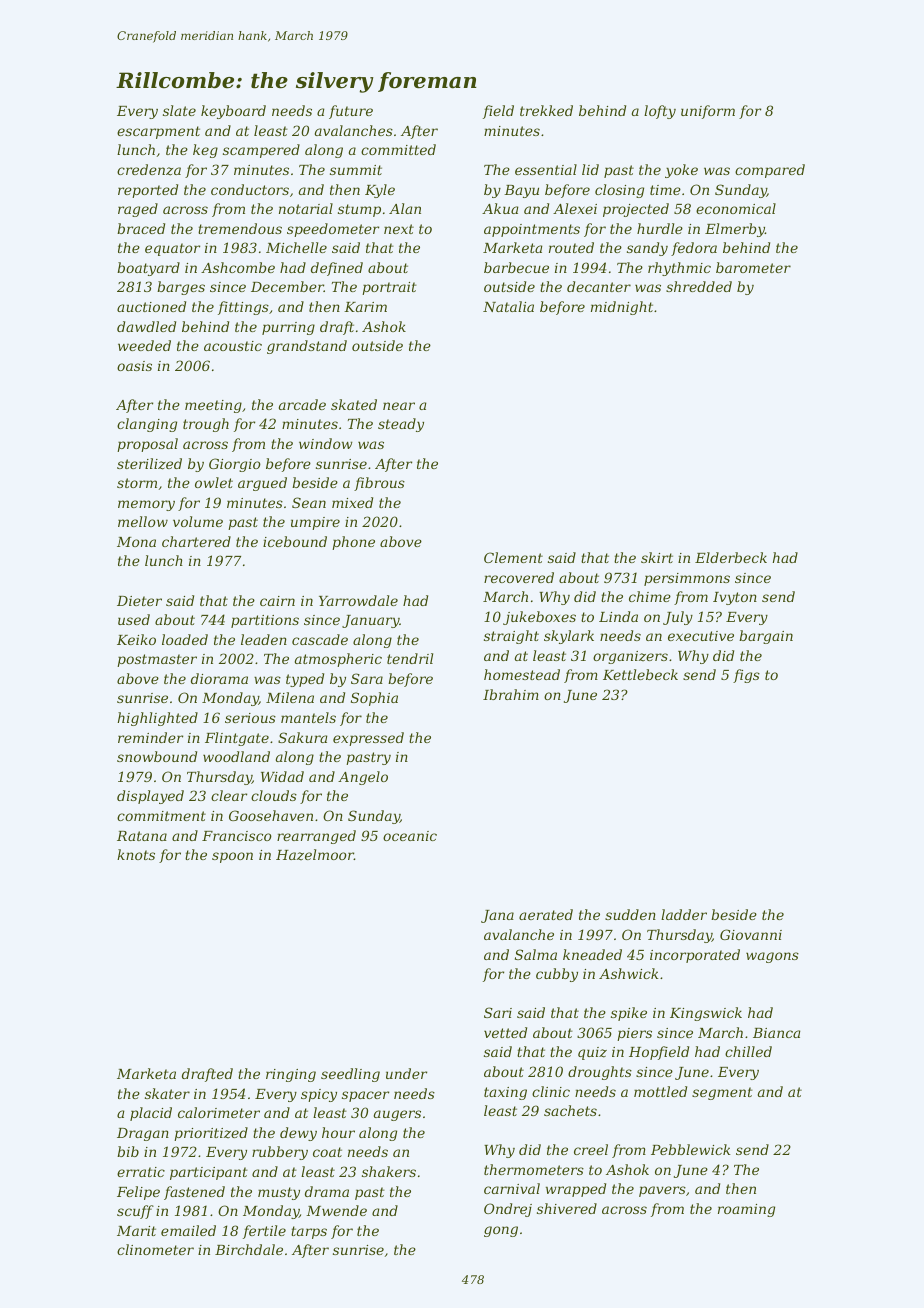 Image resolution: width=924 pixels, height=1308 pixels. What do you see at coordinates (296, 247) in the screenshot?
I see `Michelle` at bounding box center [296, 247].
